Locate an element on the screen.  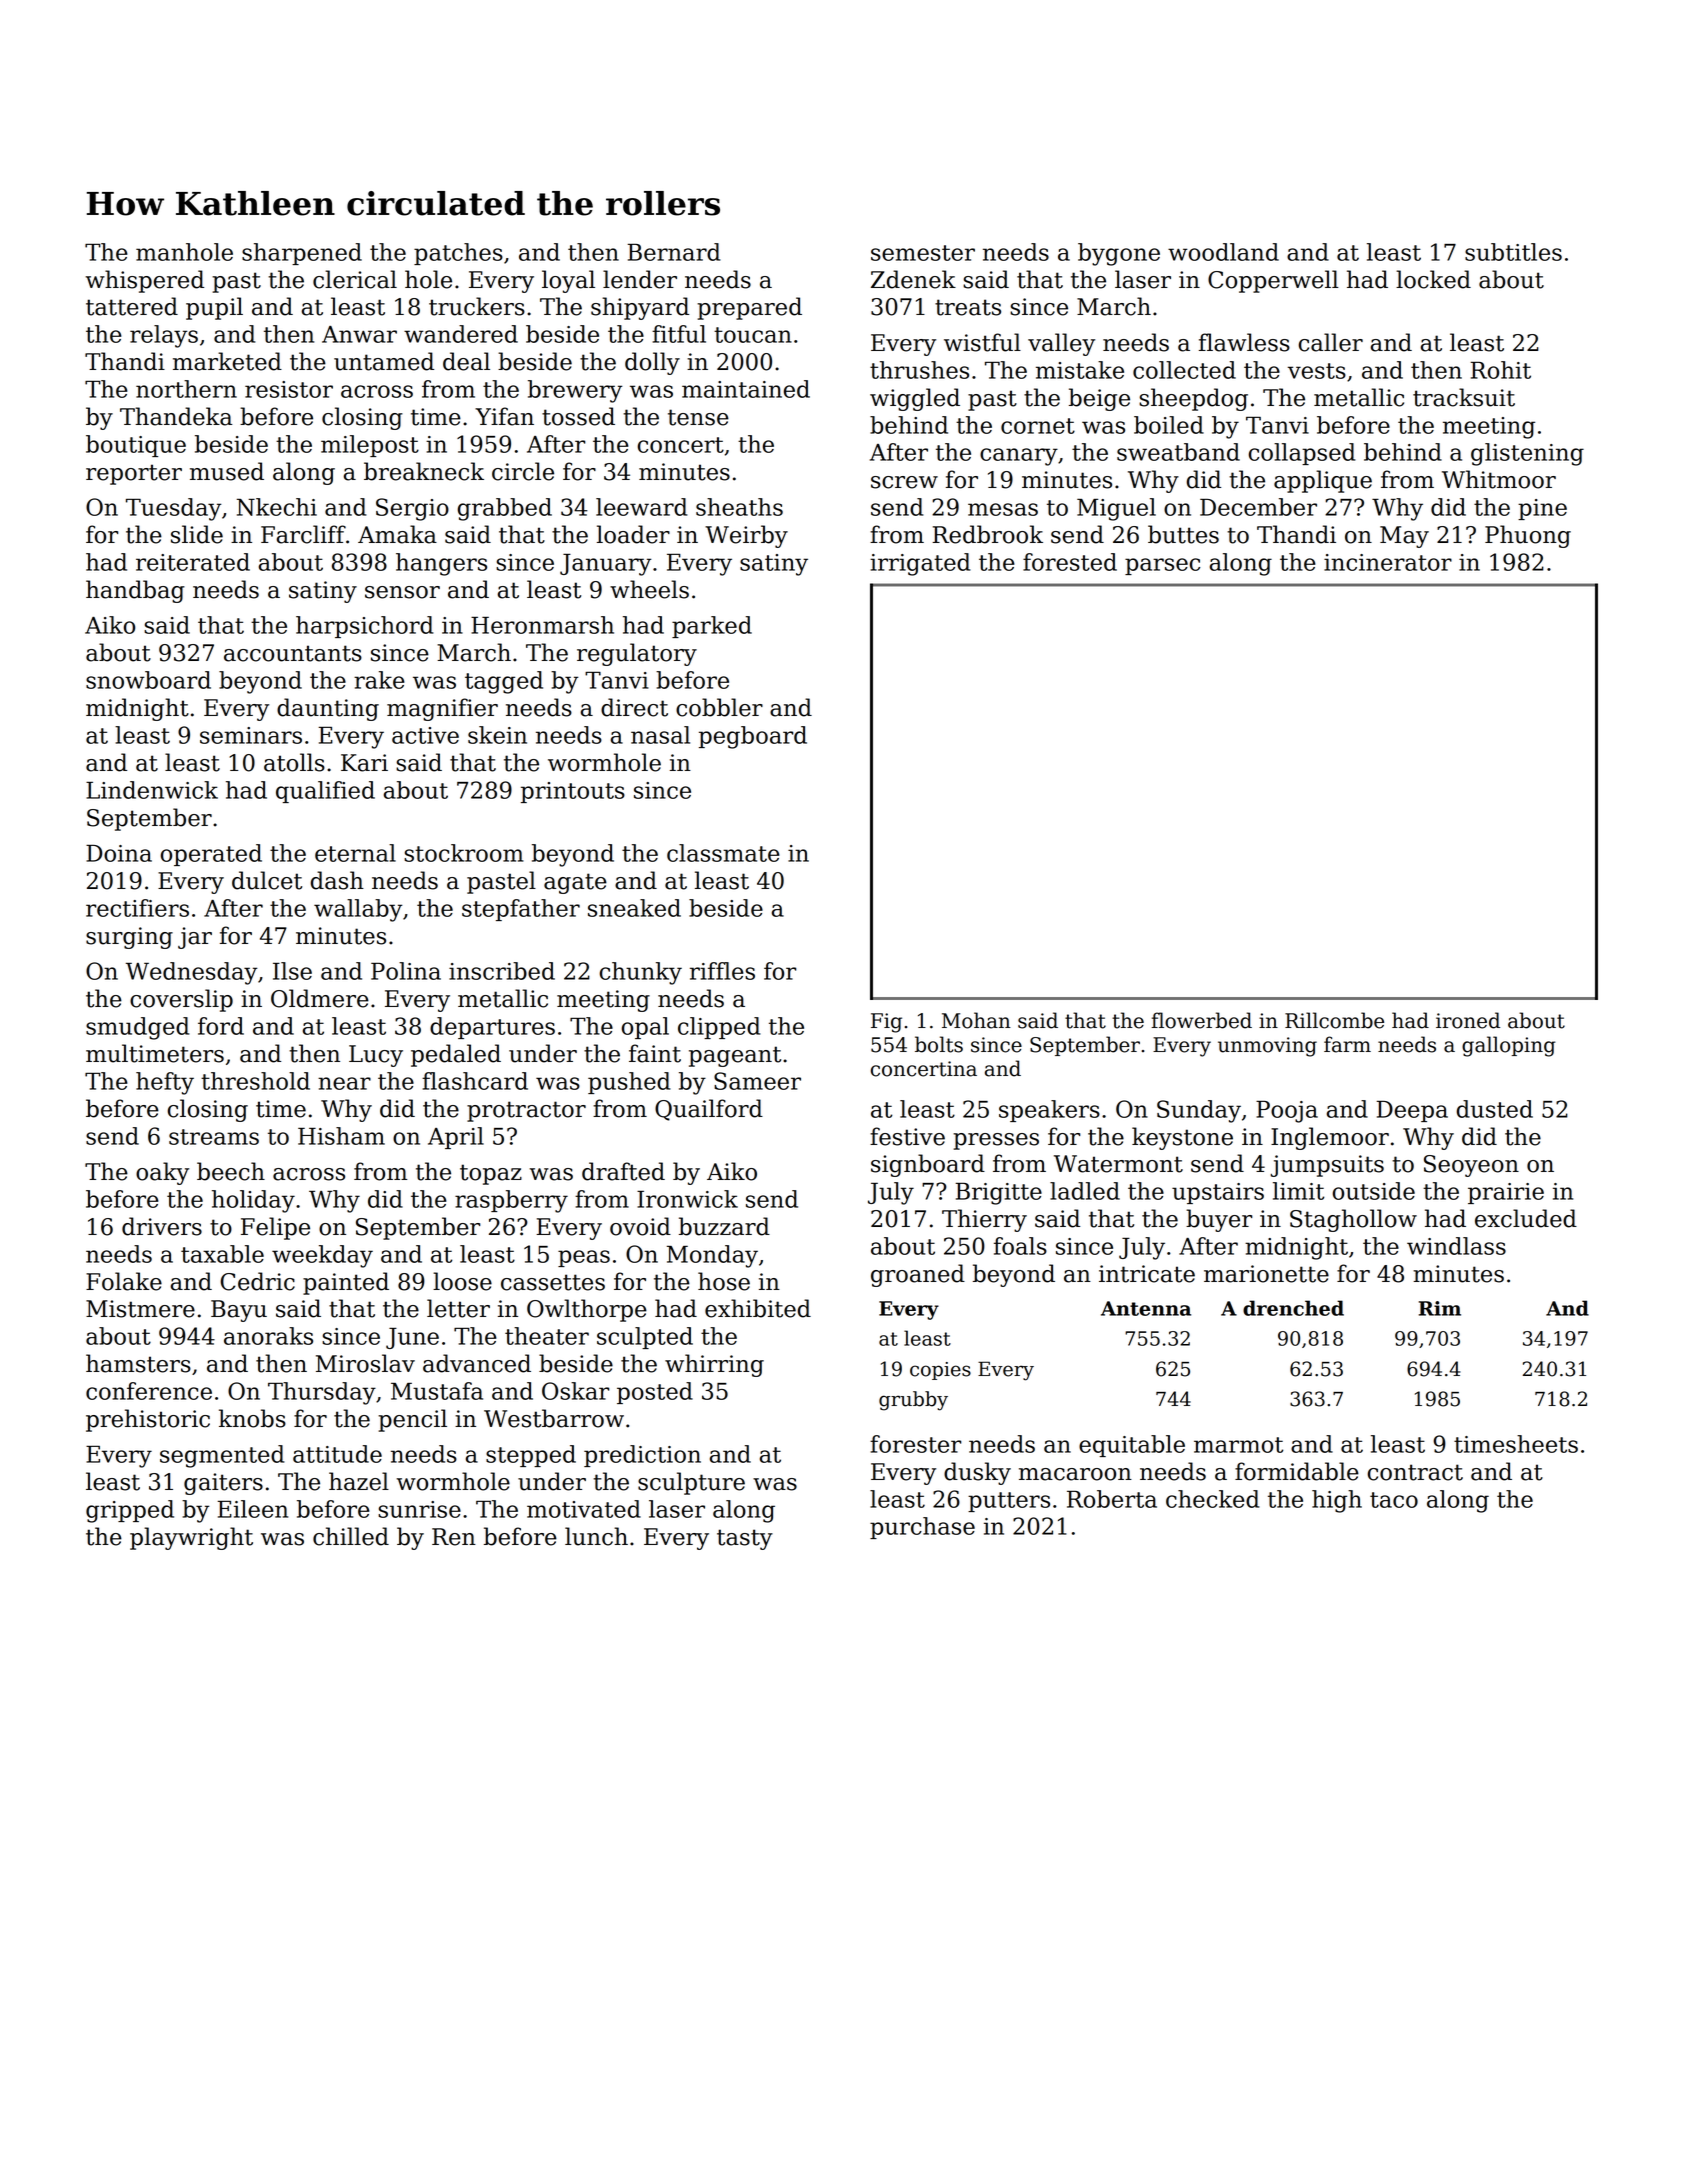
chilled is located at coordinates (351, 1536).
